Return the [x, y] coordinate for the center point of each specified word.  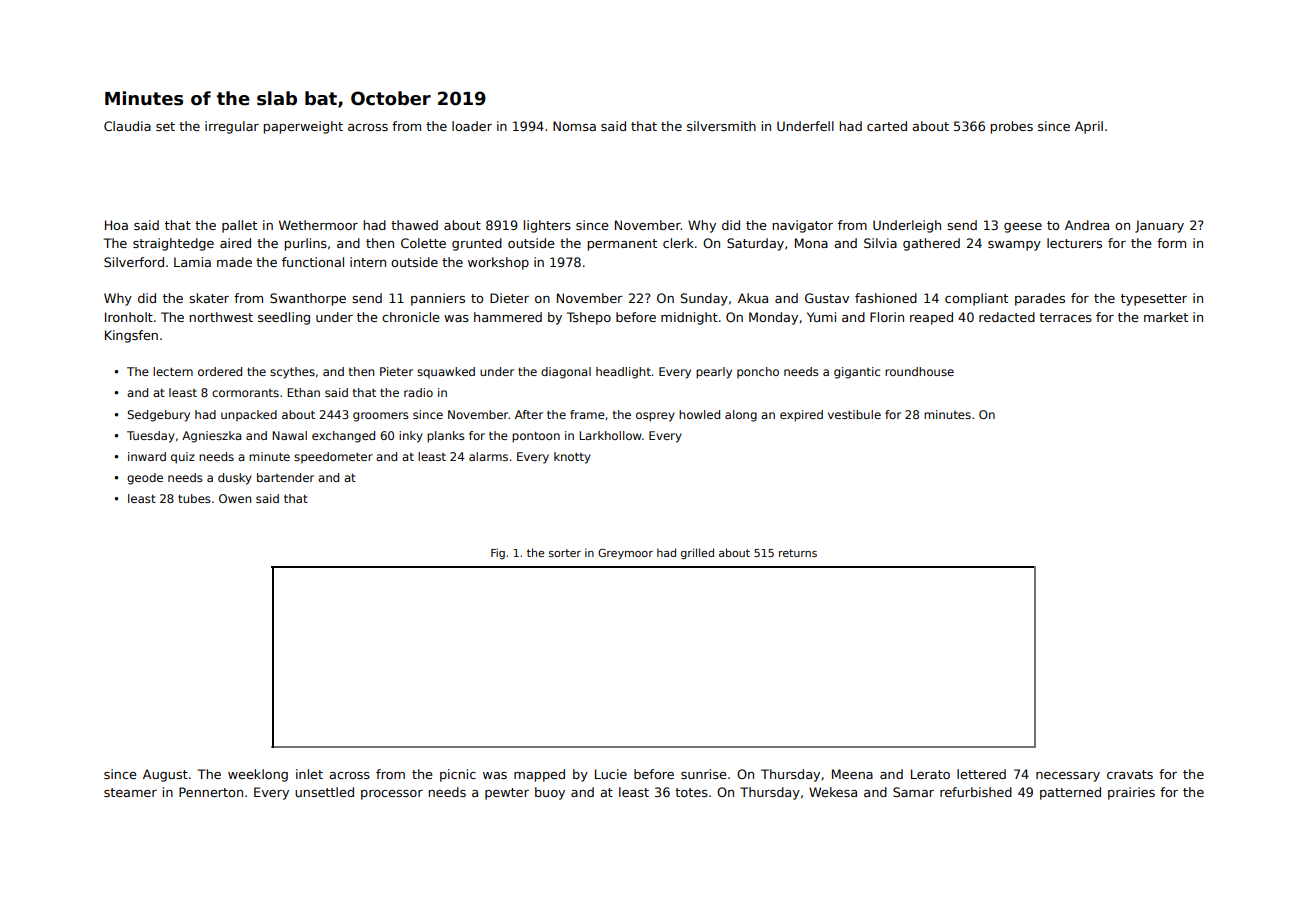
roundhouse [919, 371]
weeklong [258, 775]
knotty [572, 458]
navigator [802, 226]
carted [887, 126]
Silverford [134, 262]
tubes [194, 498]
